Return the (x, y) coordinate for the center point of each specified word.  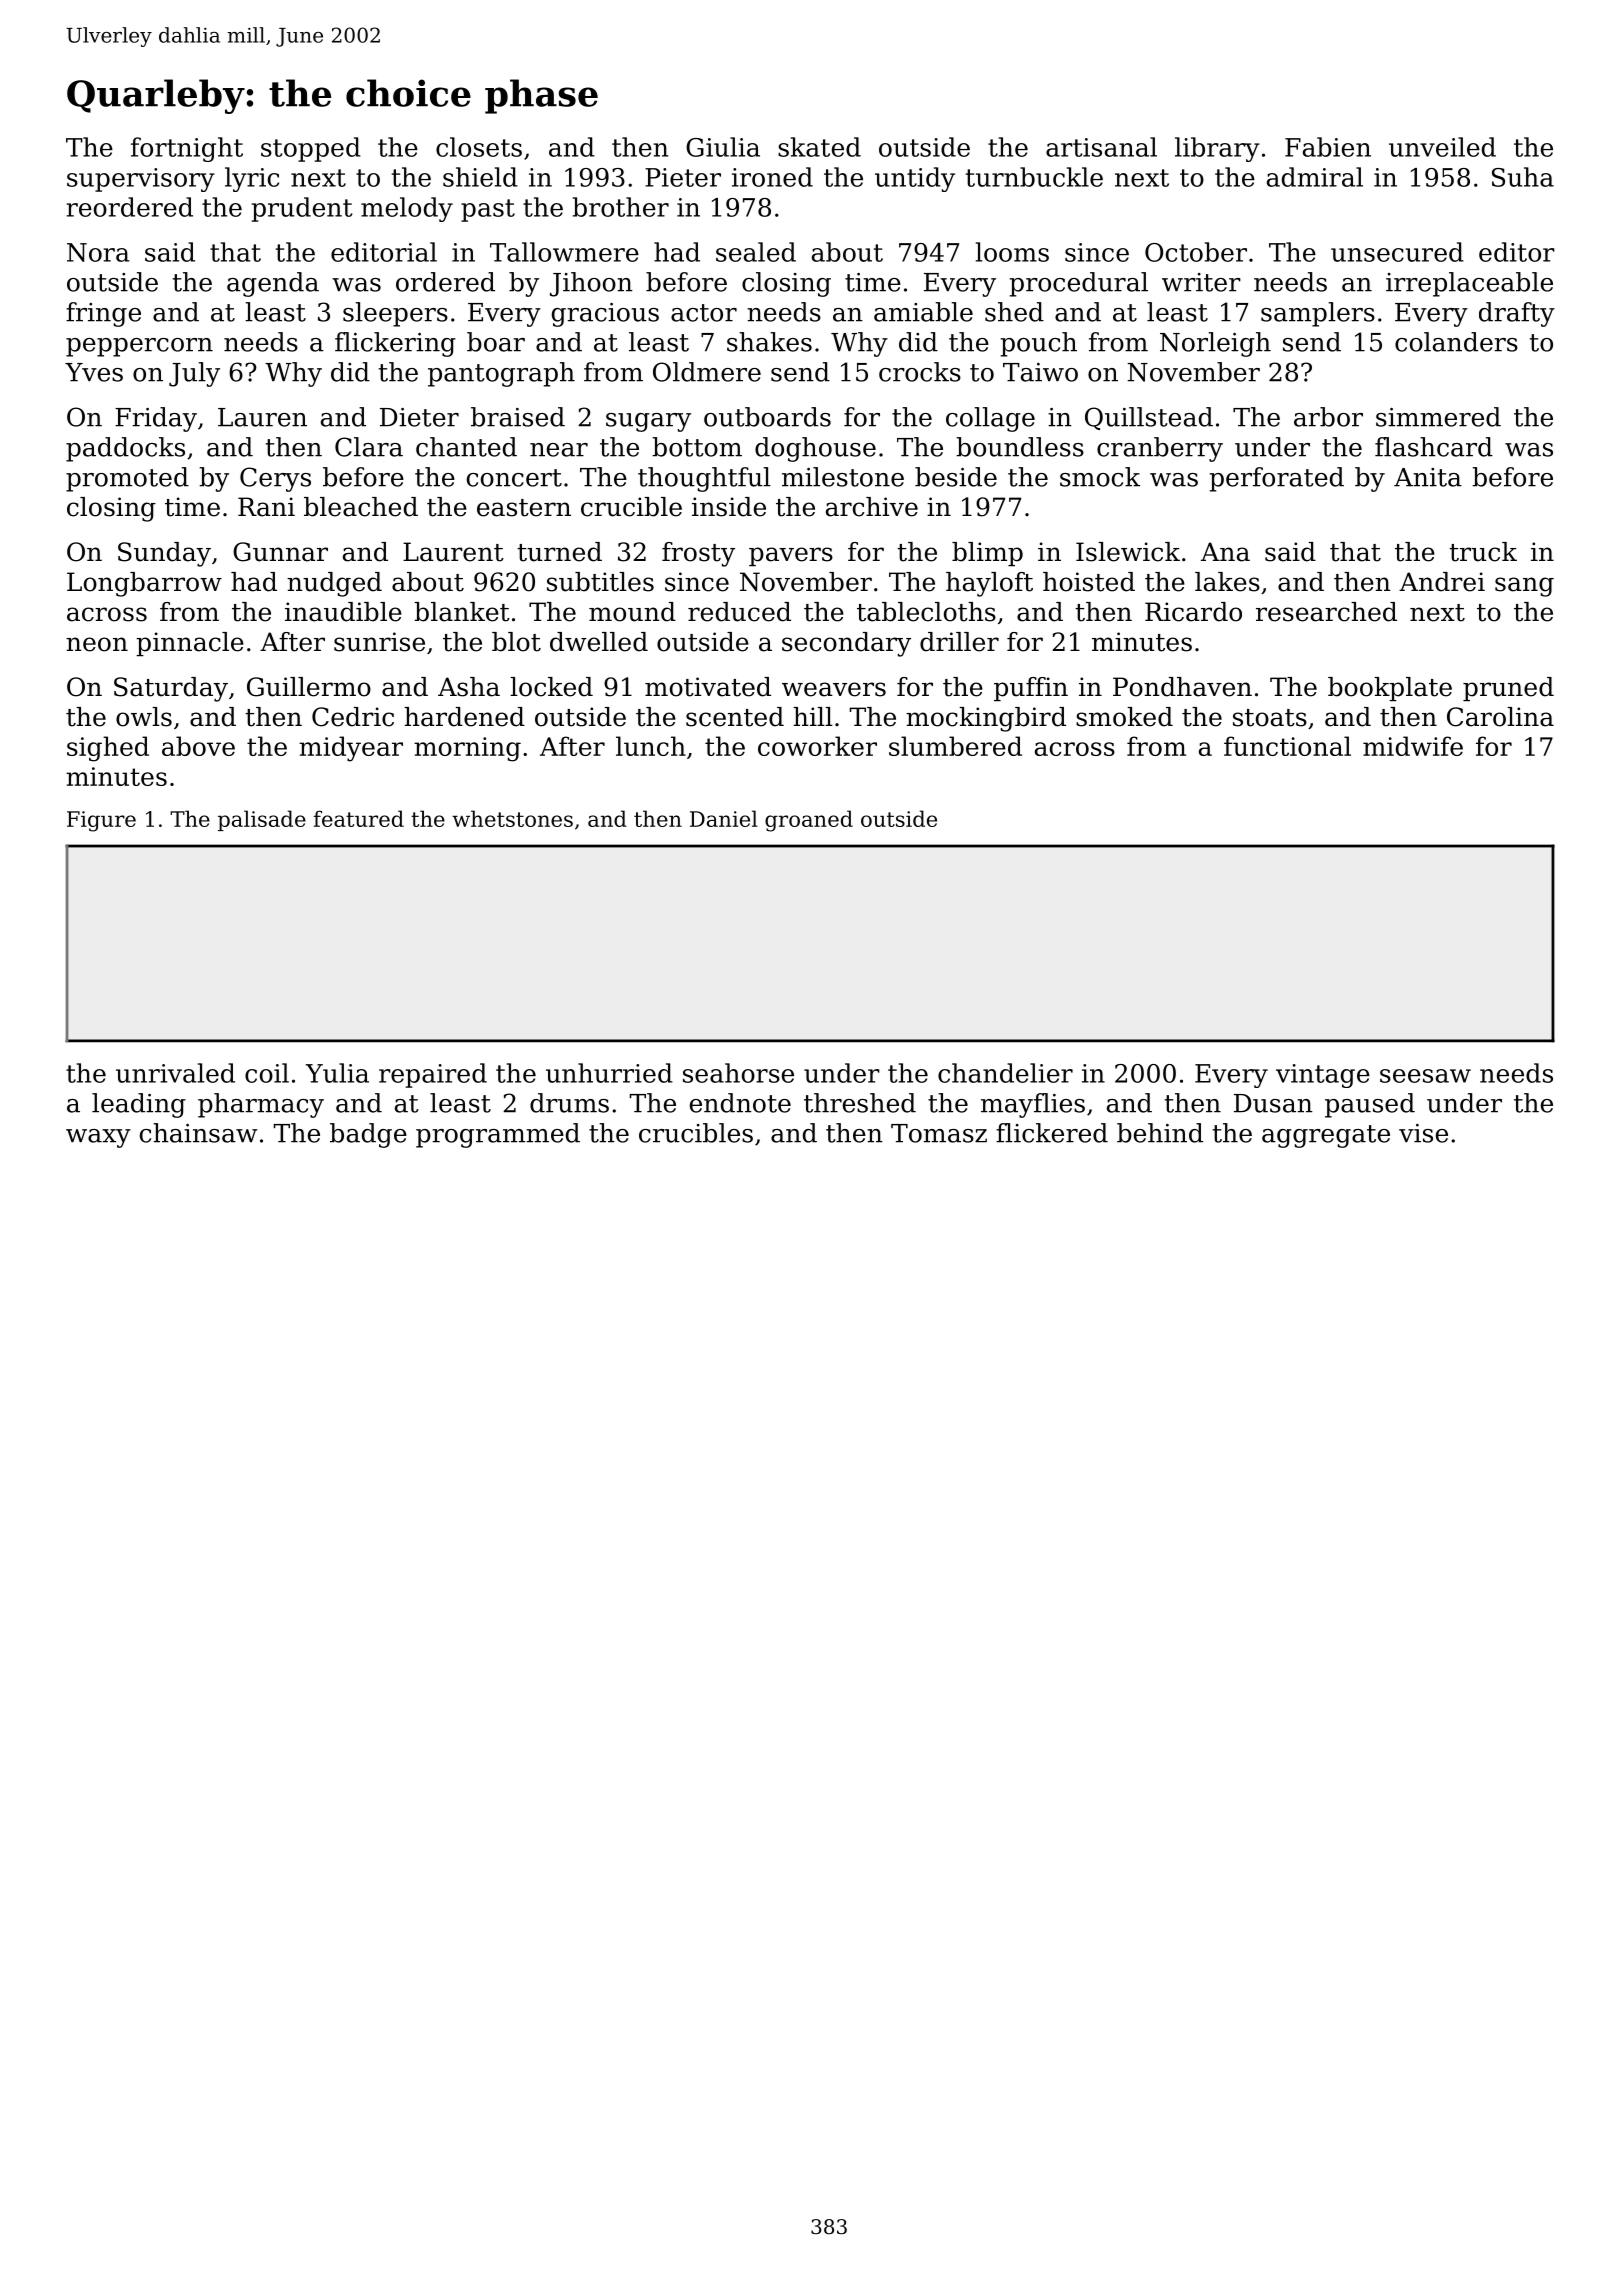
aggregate (1326, 1136)
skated (819, 147)
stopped (311, 149)
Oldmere (707, 372)
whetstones (512, 818)
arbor (1328, 417)
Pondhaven (1182, 687)
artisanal (1101, 147)
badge (368, 1135)
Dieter (419, 417)
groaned (809, 821)
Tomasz (939, 1133)
